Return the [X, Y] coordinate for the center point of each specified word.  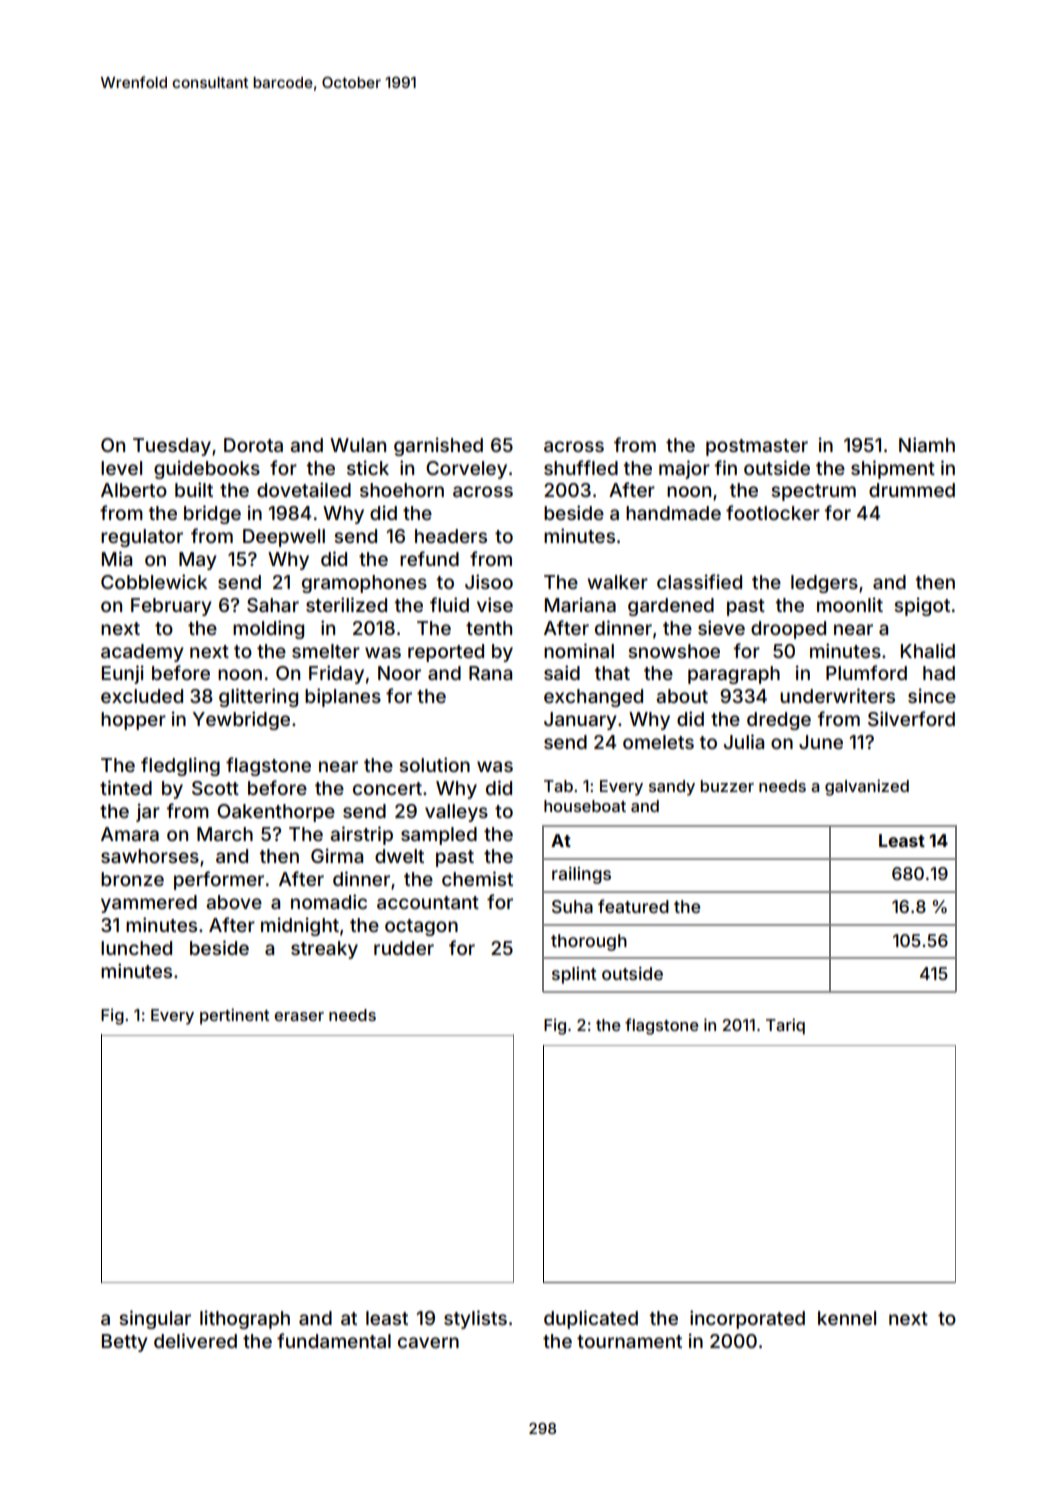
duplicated [591, 1319]
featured [633, 906]
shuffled [581, 467]
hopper [133, 721]
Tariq [785, 1026]
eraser [299, 1016]
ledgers [824, 584]
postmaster [757, 447]
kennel [847, 1318]
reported [446, 653]
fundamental [334, 1340]
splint [574, 975]
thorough [589, 942]
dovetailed [304, 489]
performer [219, 880]
